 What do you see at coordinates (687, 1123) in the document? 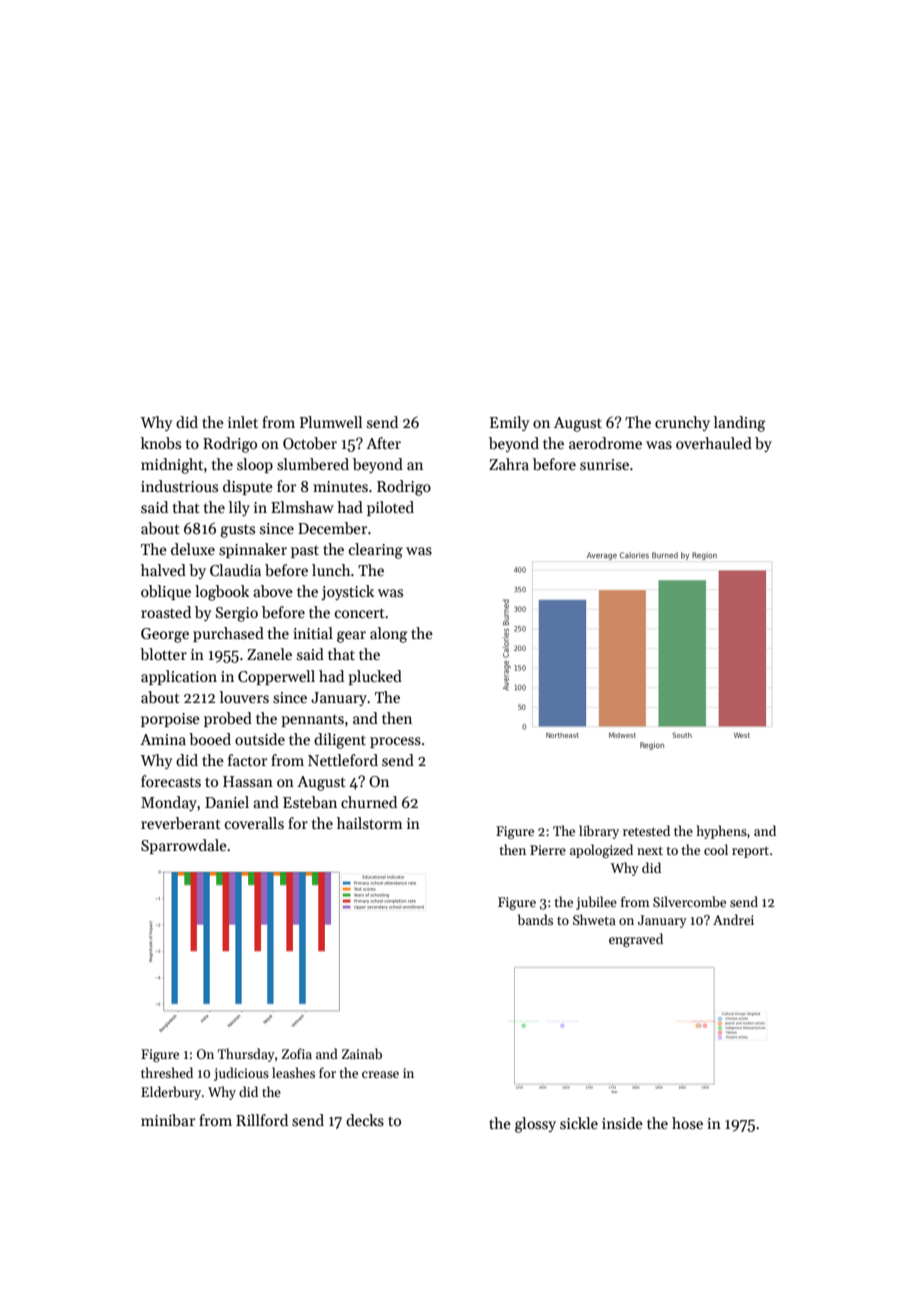
I see `hose` at bounding box center [687, 1123].
